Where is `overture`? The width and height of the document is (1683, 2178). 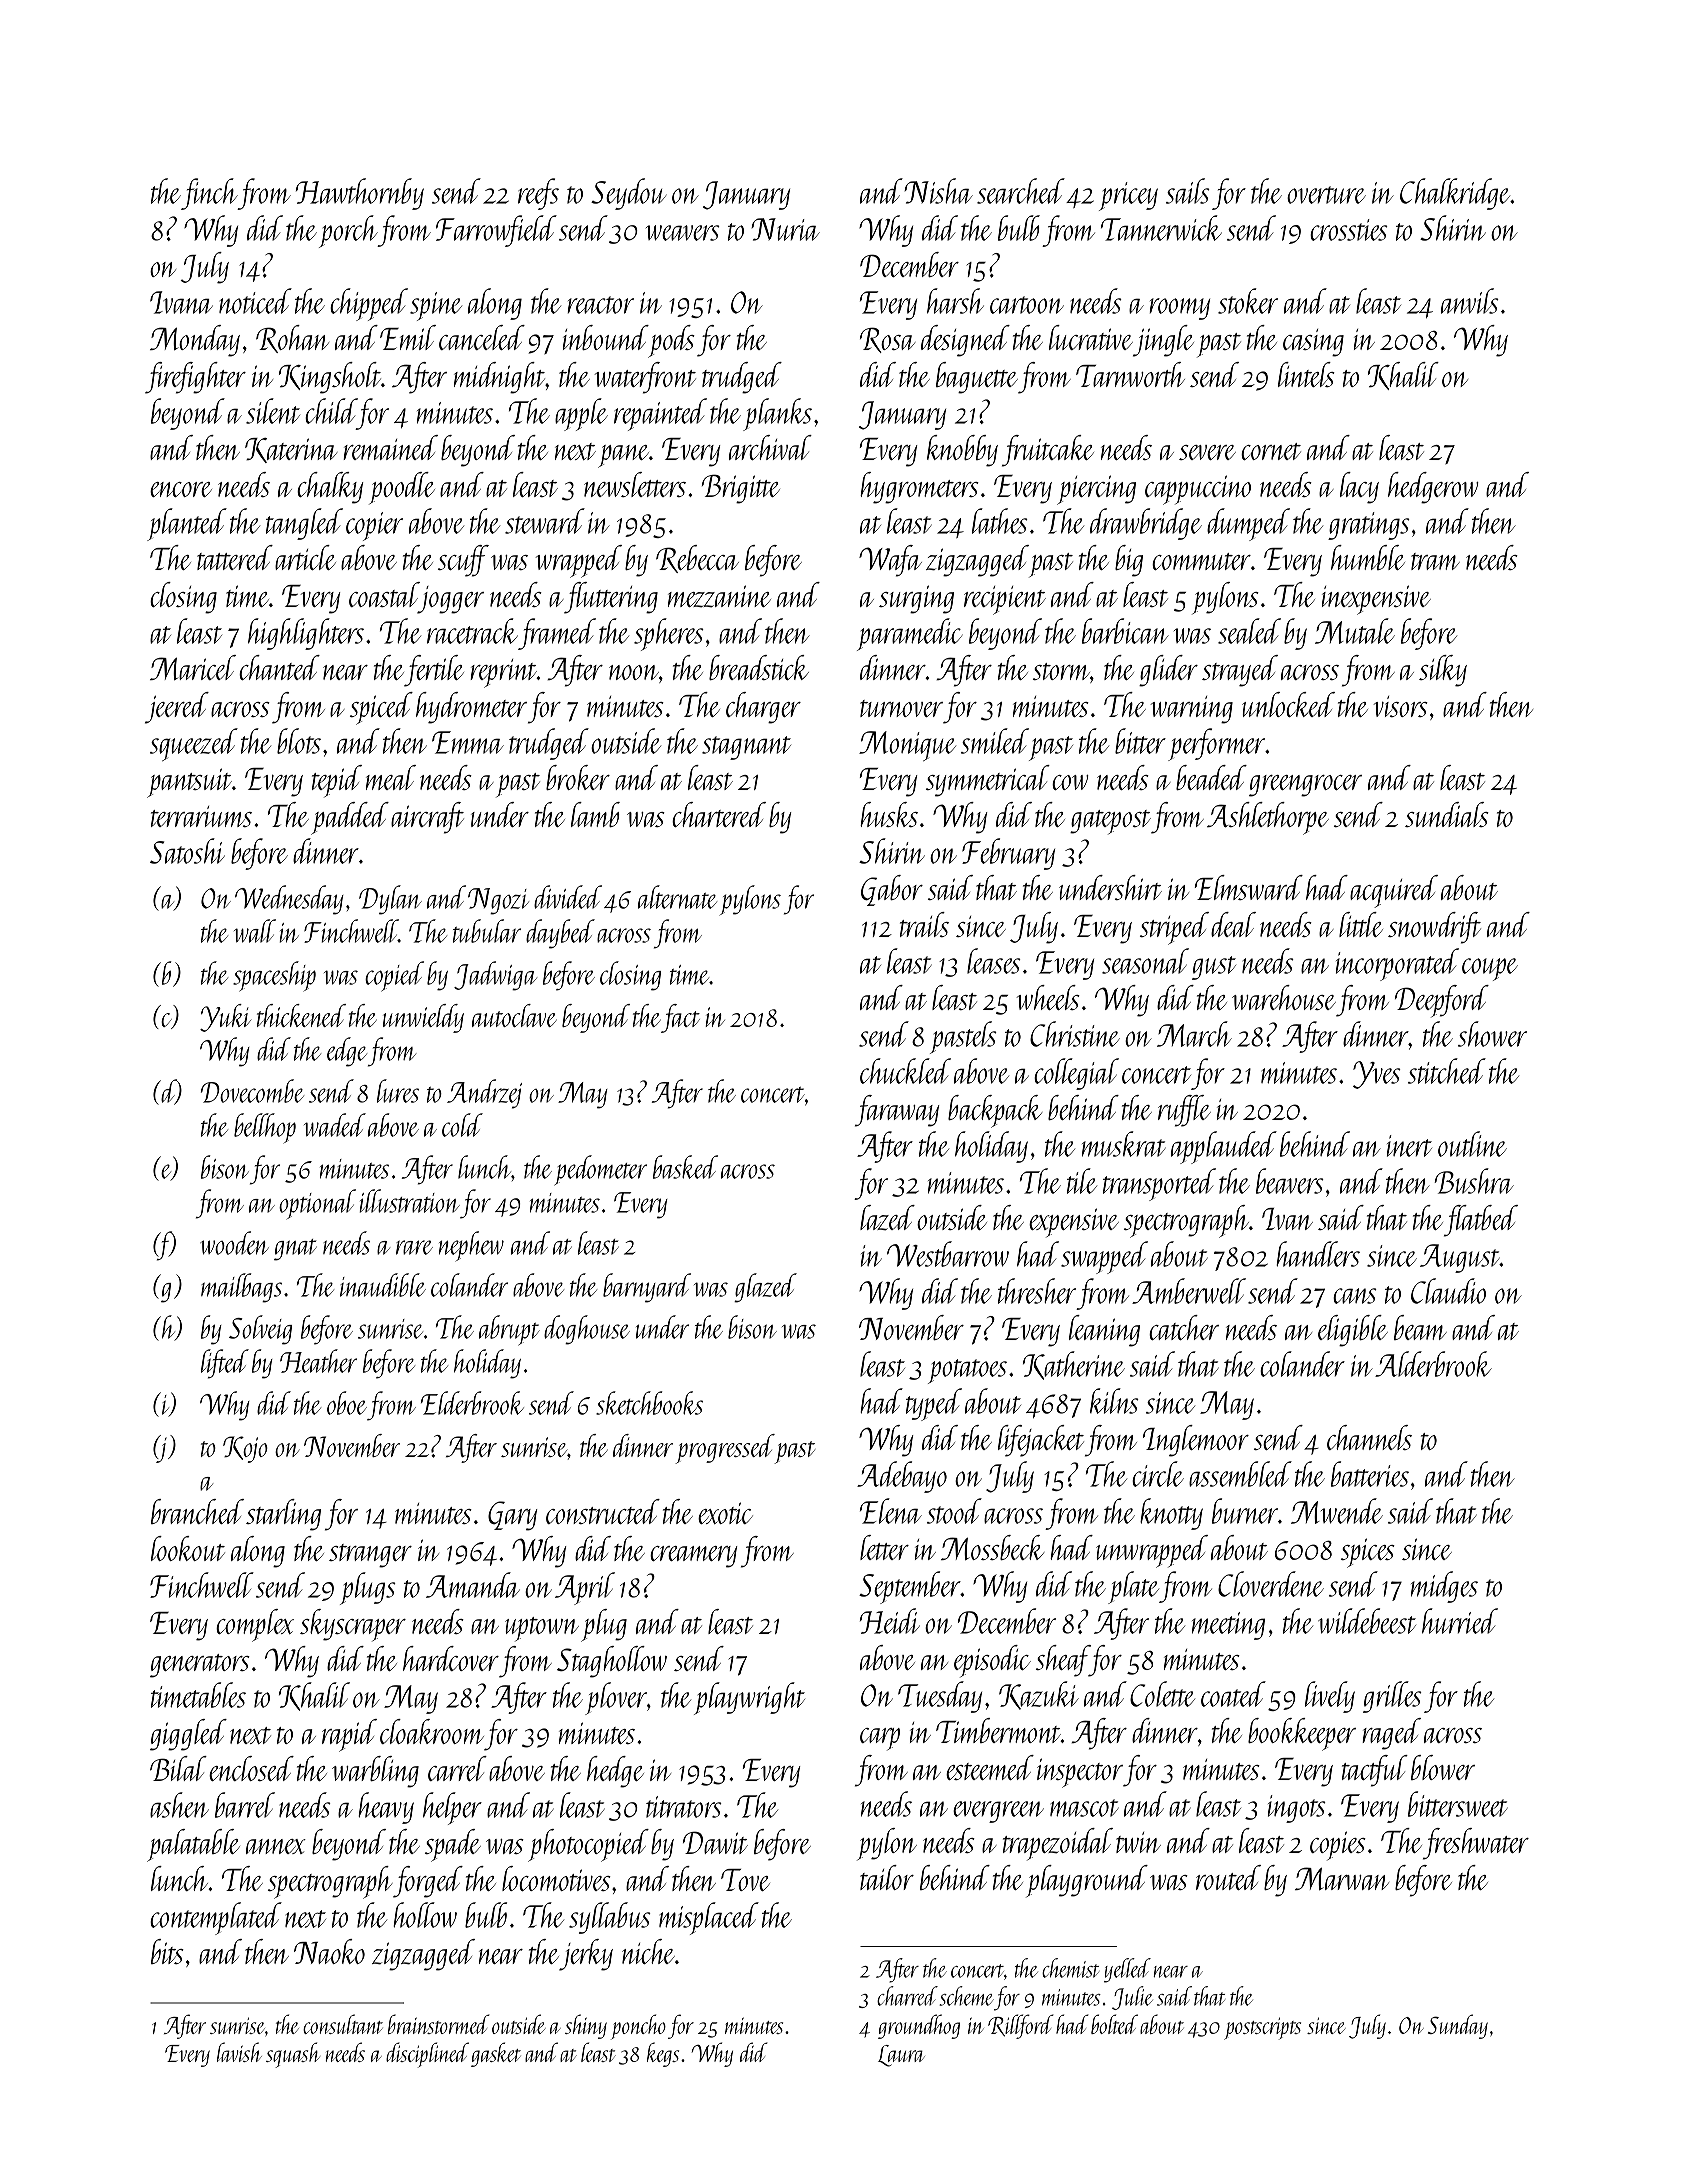 overture is located at coordinates (1326, 195).
